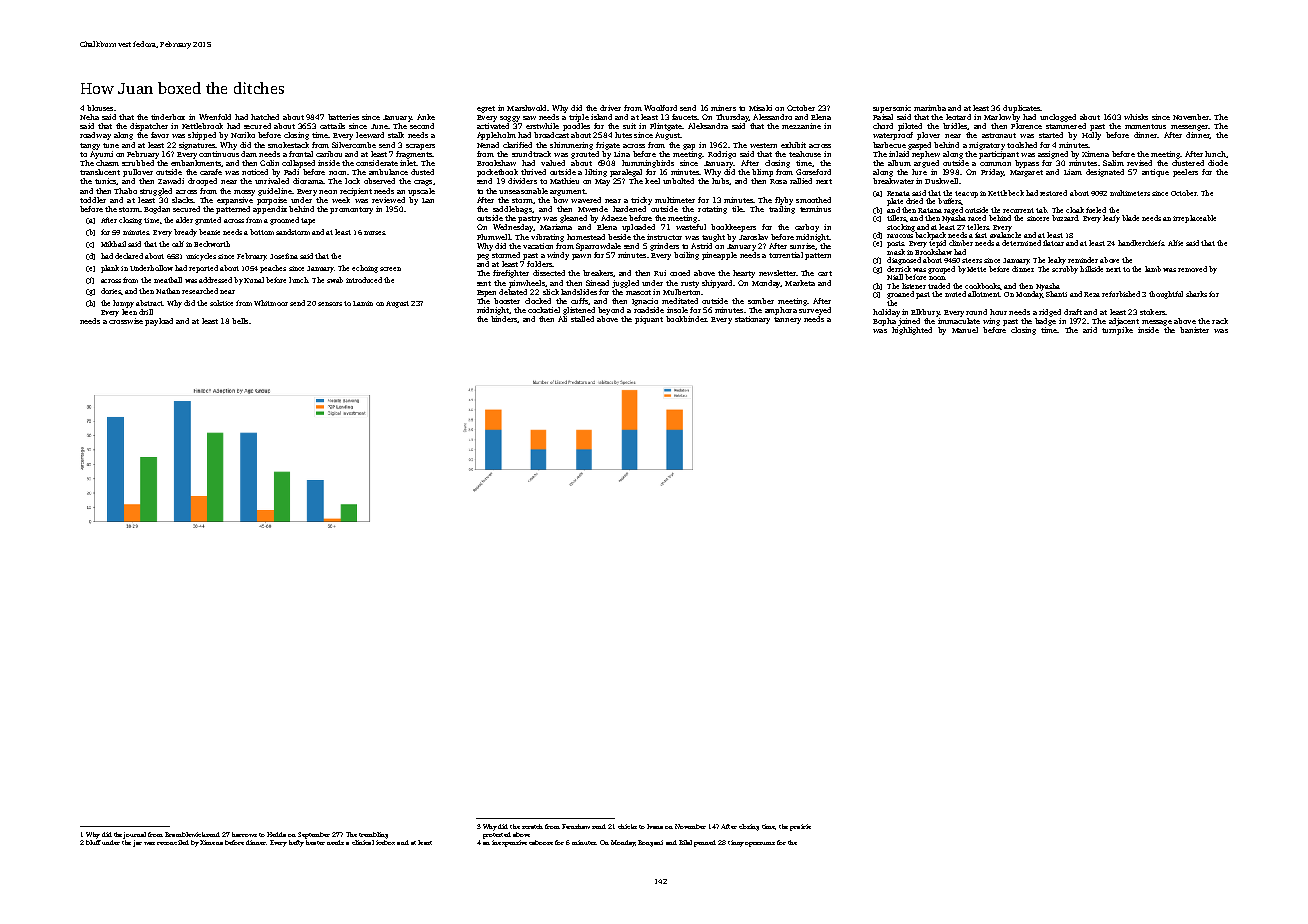  What do you see at coordinates (1121, 294) in the image?
I see `refurbished` at bounding box center [1121, 294].
